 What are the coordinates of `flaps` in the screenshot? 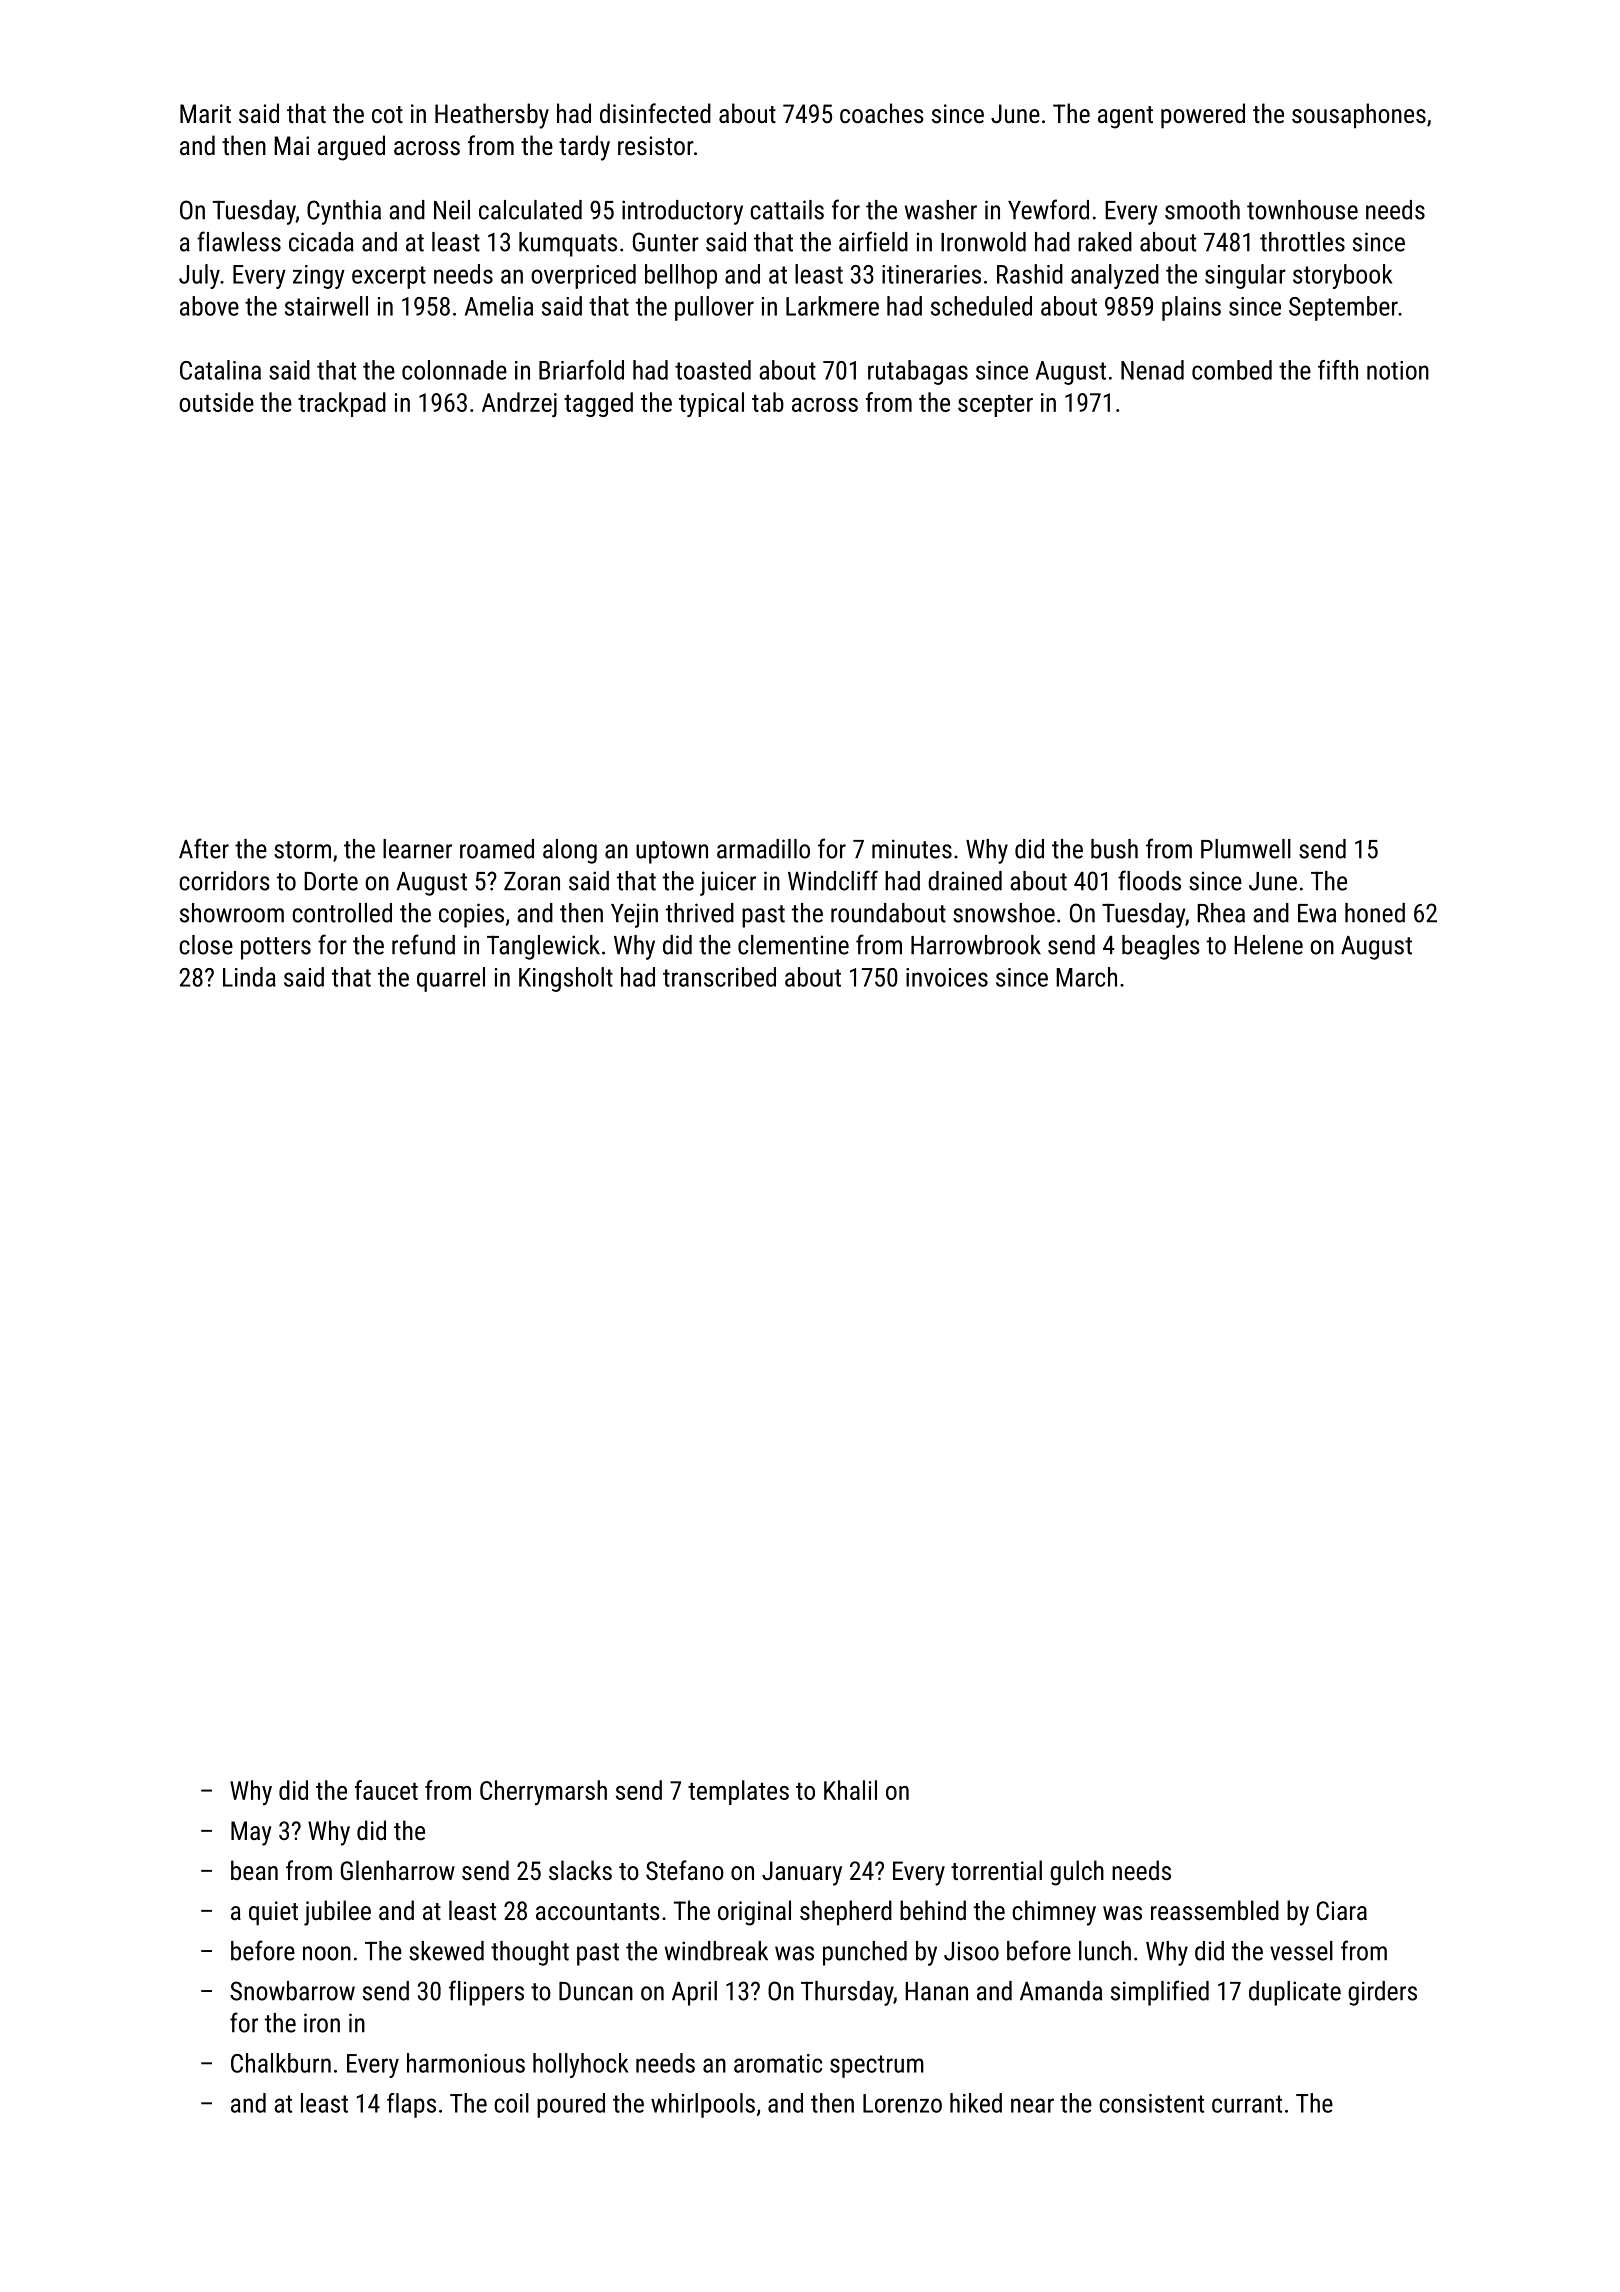 It's located at (411, 2105).
